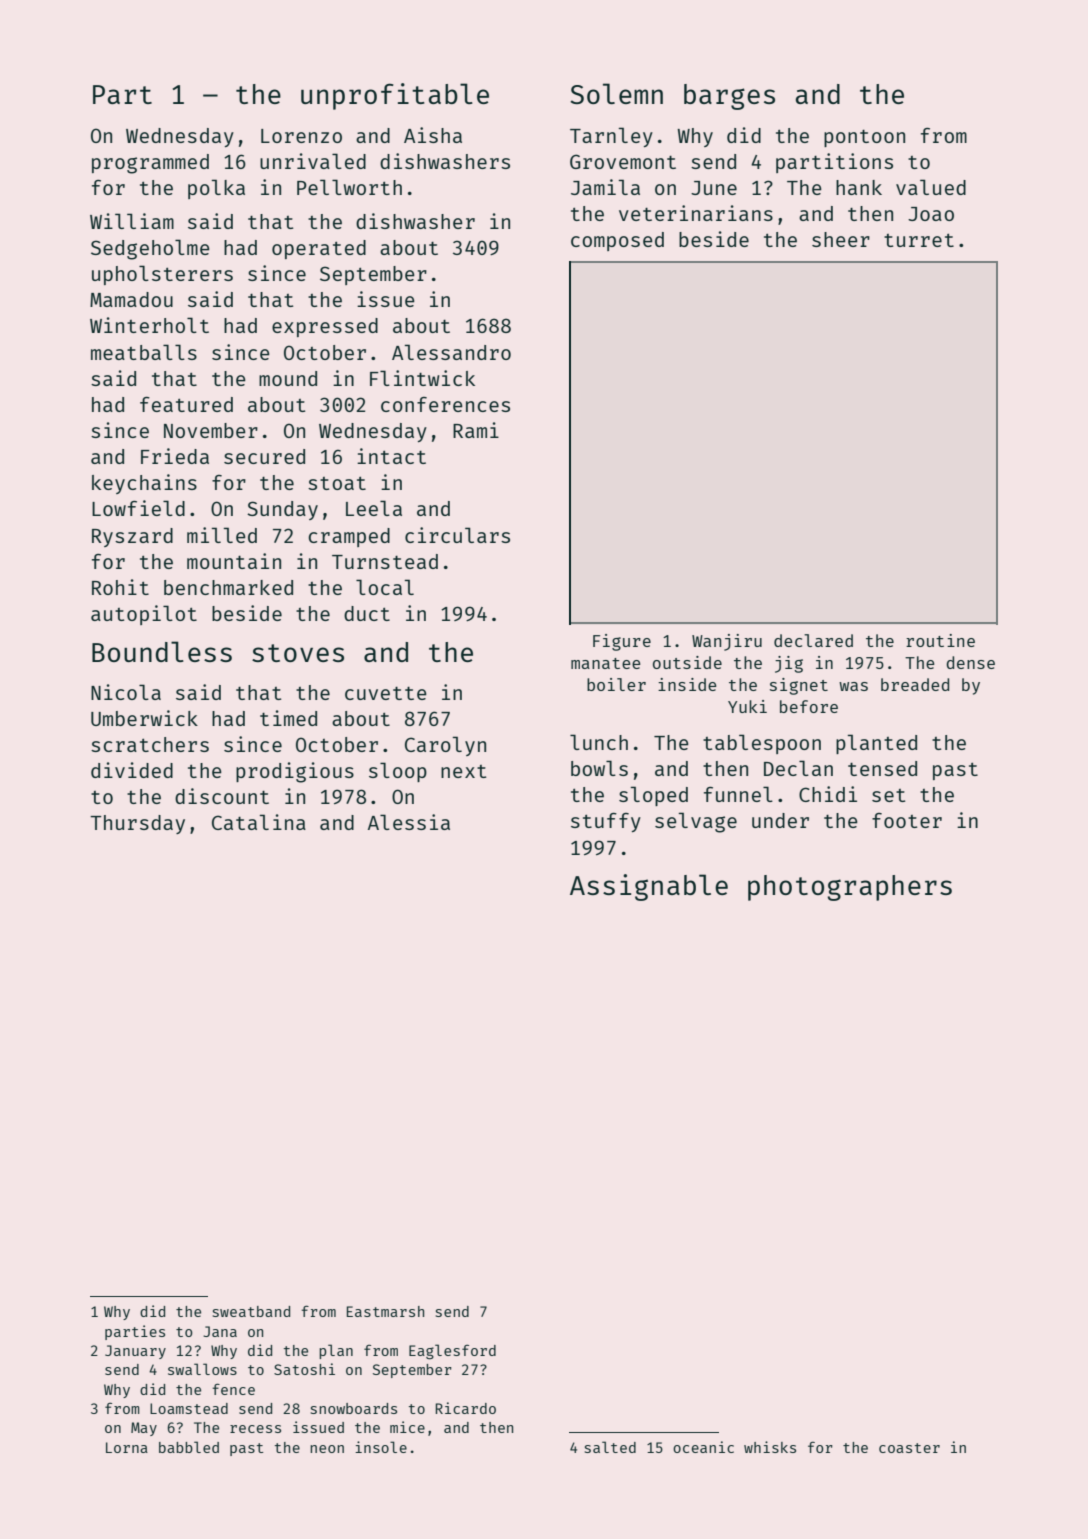  What do you see at coordinates (841, 239) in the page?
I see `sheer` at bounding box center [841, 239].
